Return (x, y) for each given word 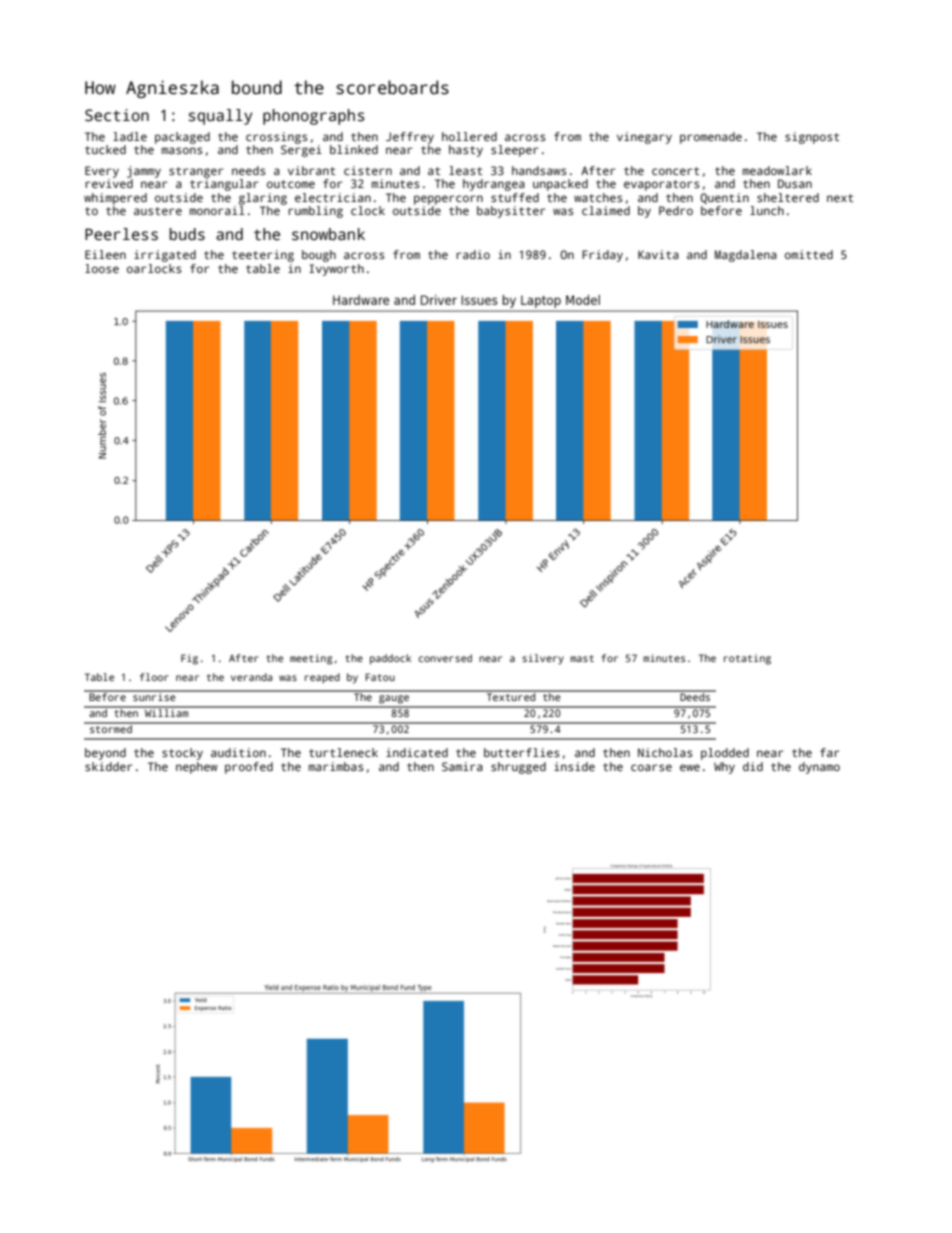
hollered (469, 136)
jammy (144, 172)
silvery (543, 659)
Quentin (724, 198)
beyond (105, 754)
